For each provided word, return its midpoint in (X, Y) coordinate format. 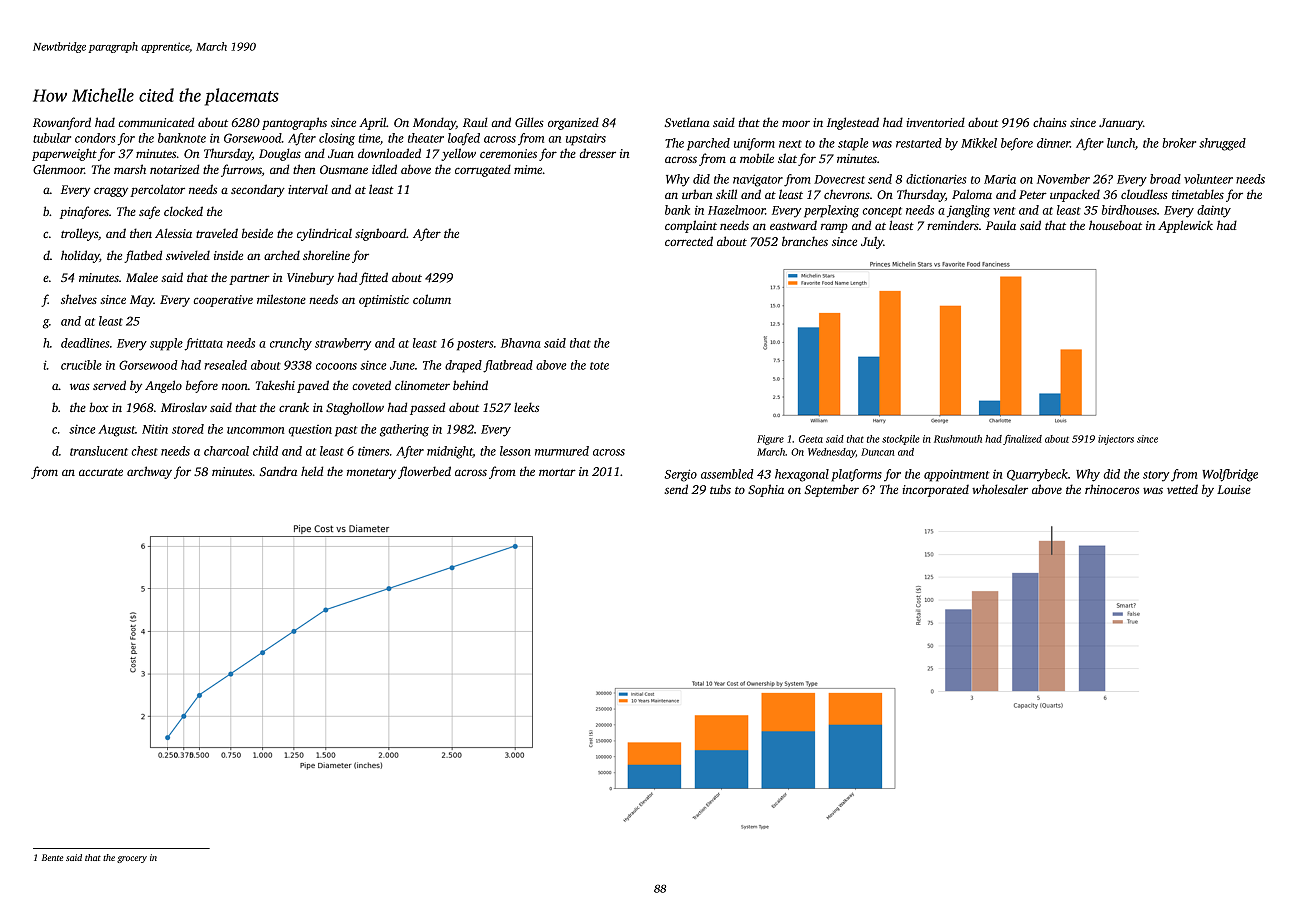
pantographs (294, 123)
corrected (689, 241)
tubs (720, 489)
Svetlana (687, 122)
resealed (226, 365)
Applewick (1185, 226)
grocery (132, 859)
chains (1050, 122)
